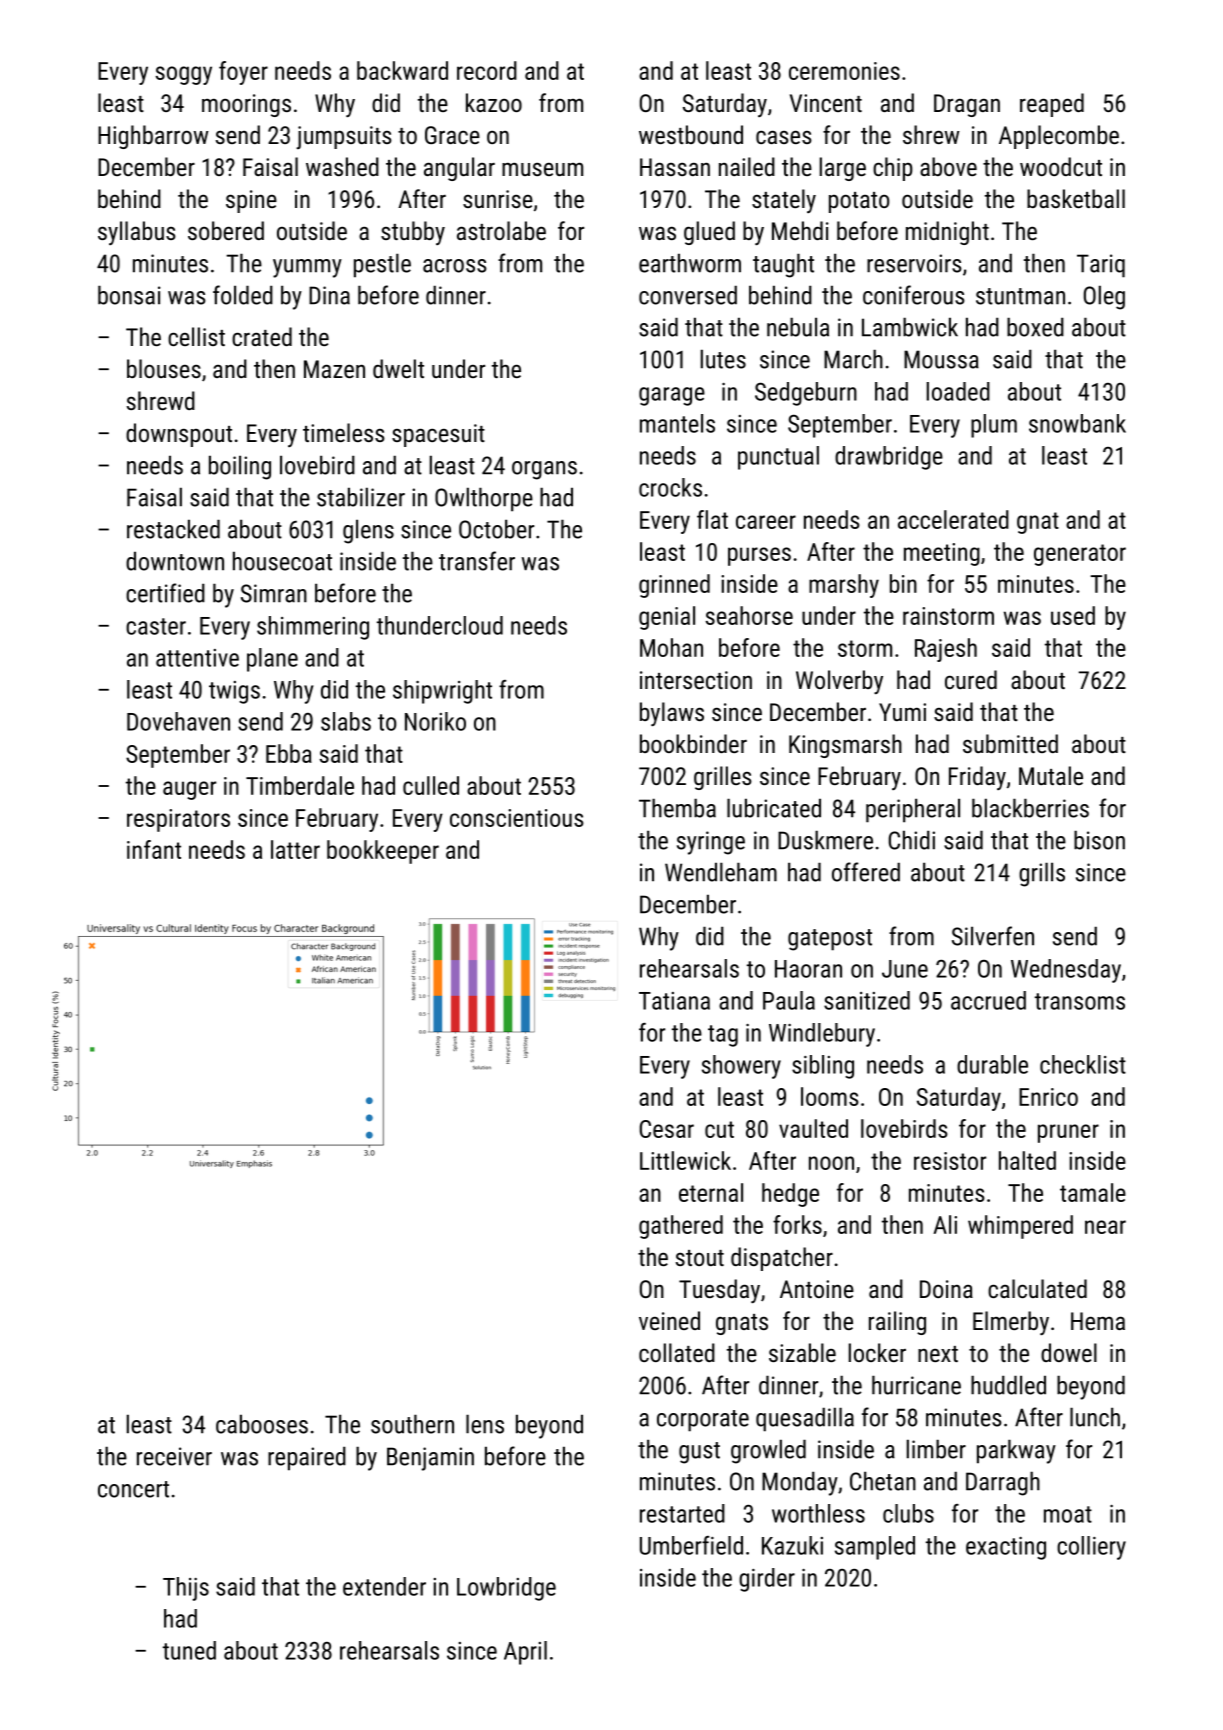  I want to click on soggy, so click(184, 75).
